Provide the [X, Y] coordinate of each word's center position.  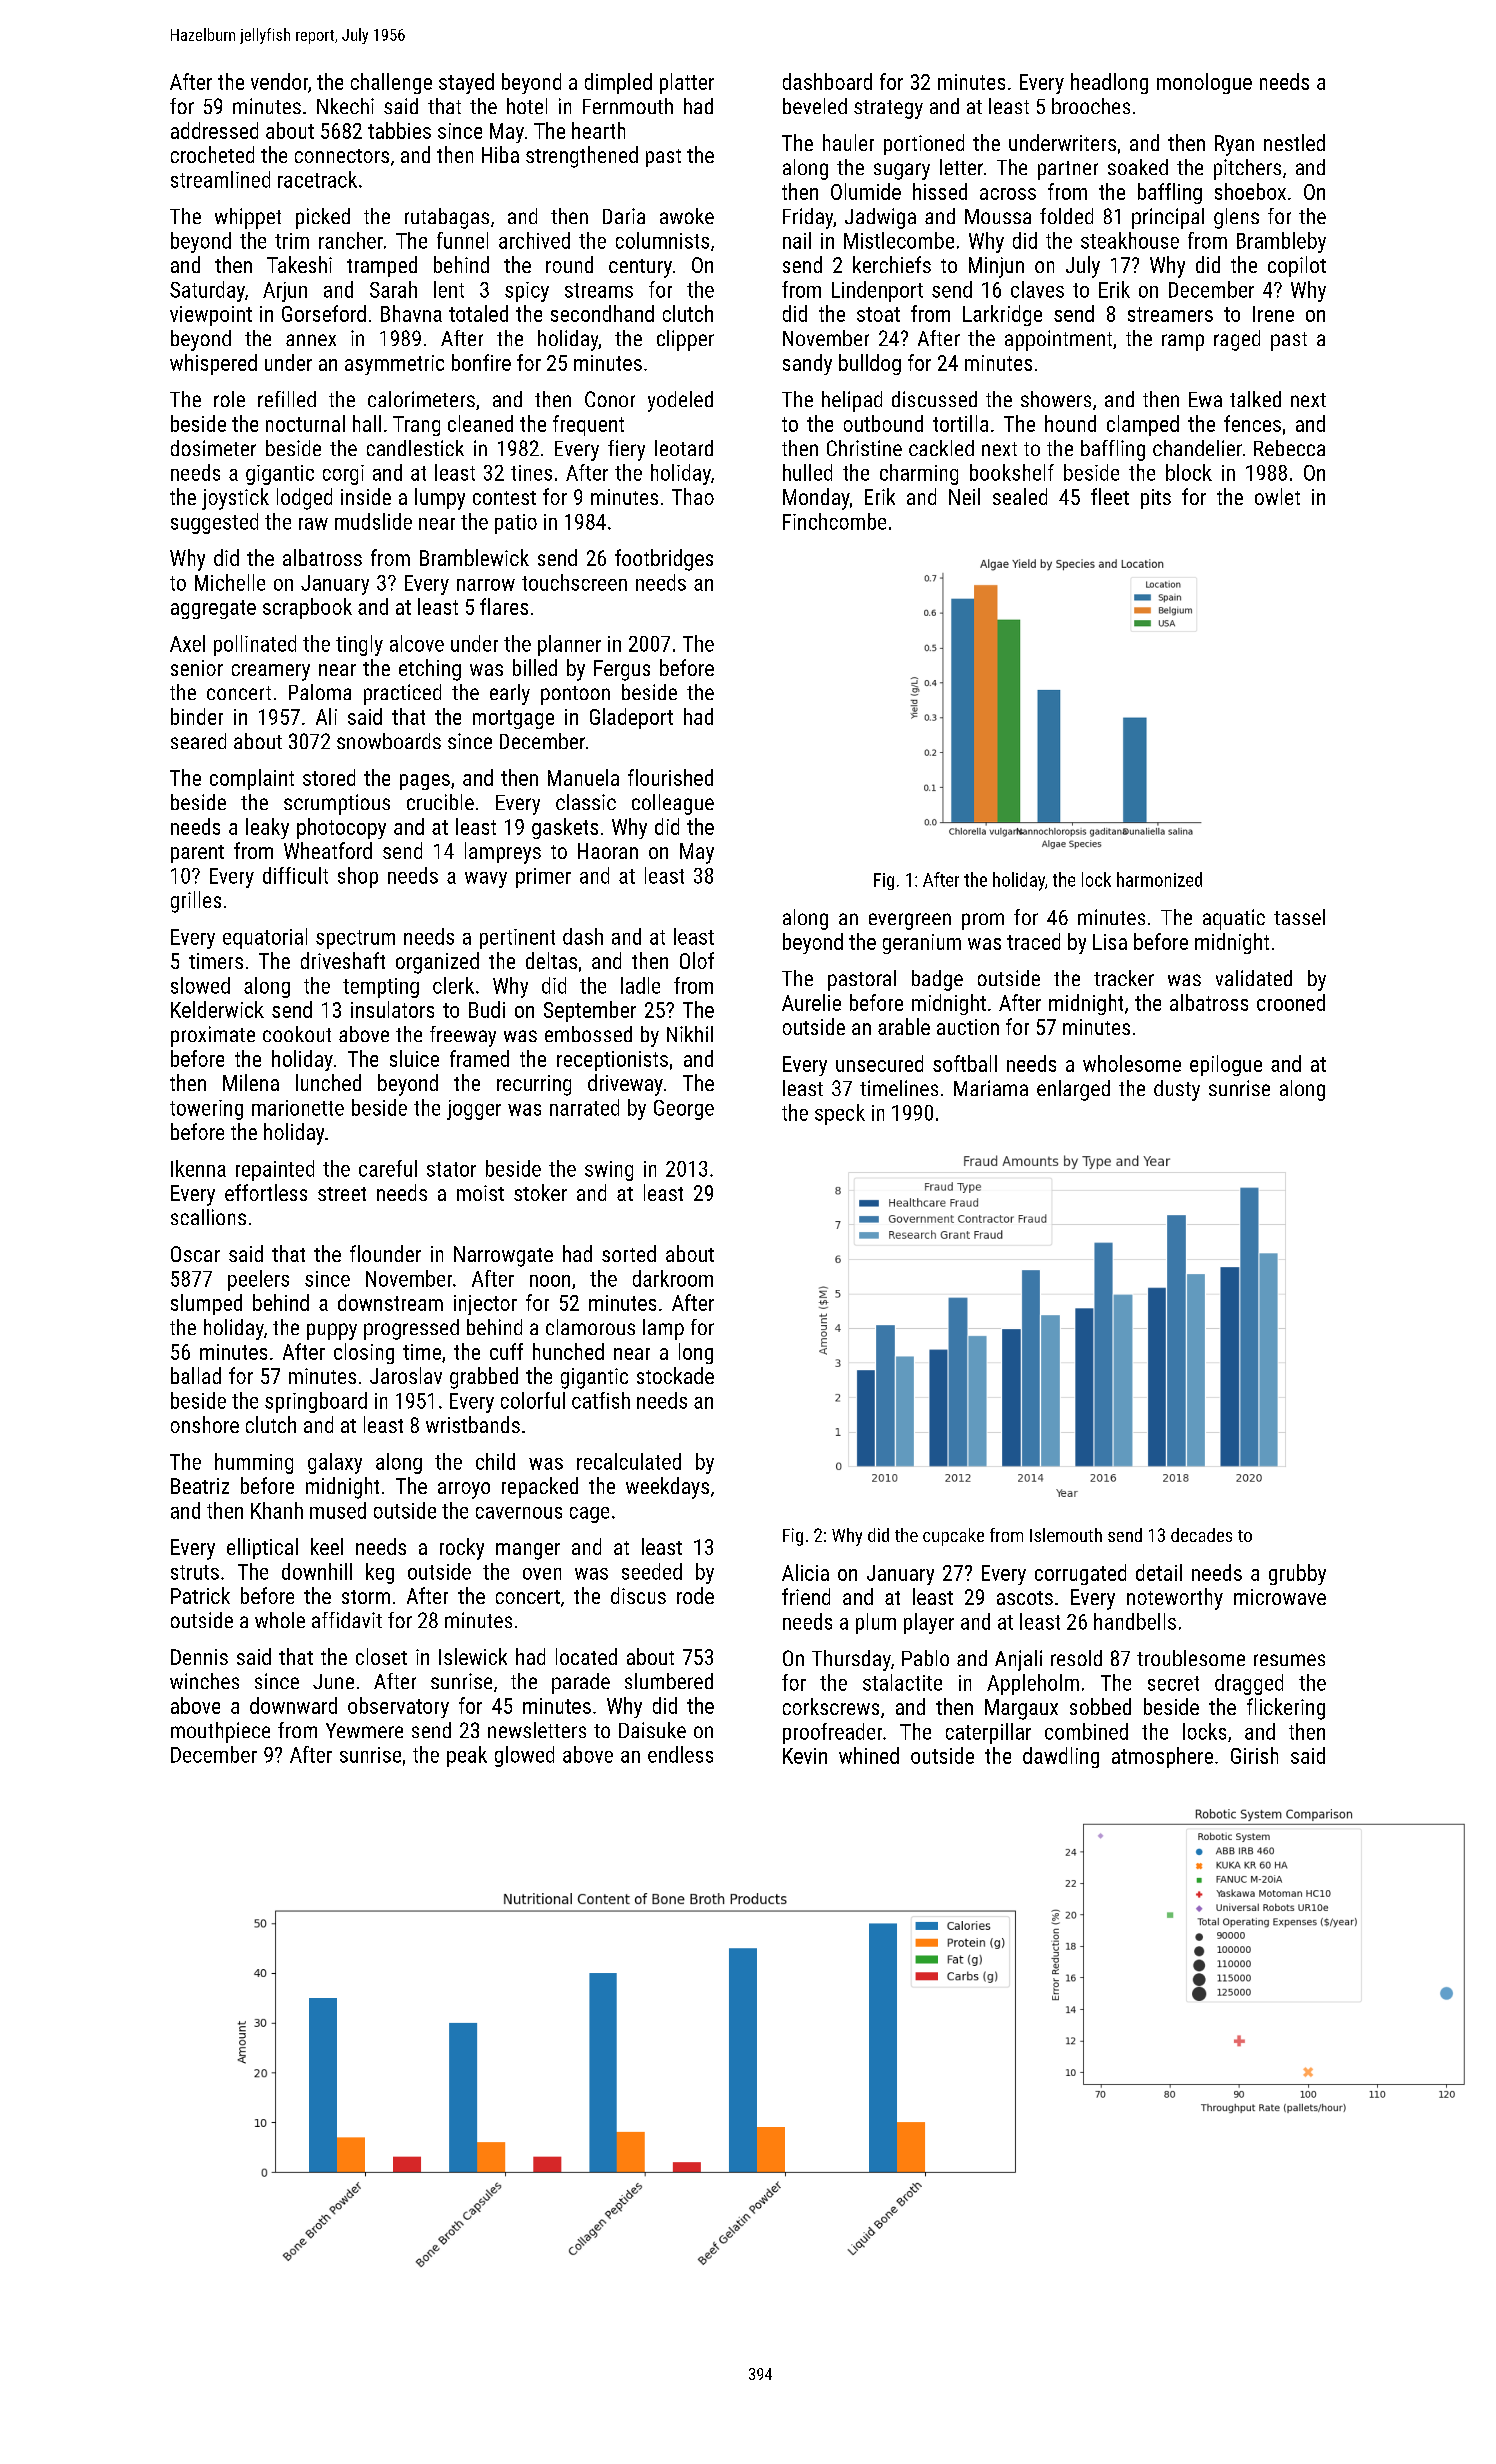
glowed [524, 1756]
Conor [610, 399]
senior [197, 668]
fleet [1110, 496]
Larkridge [1002, 315]
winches [204, 1681]
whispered [213, 364]
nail [797, 240]
